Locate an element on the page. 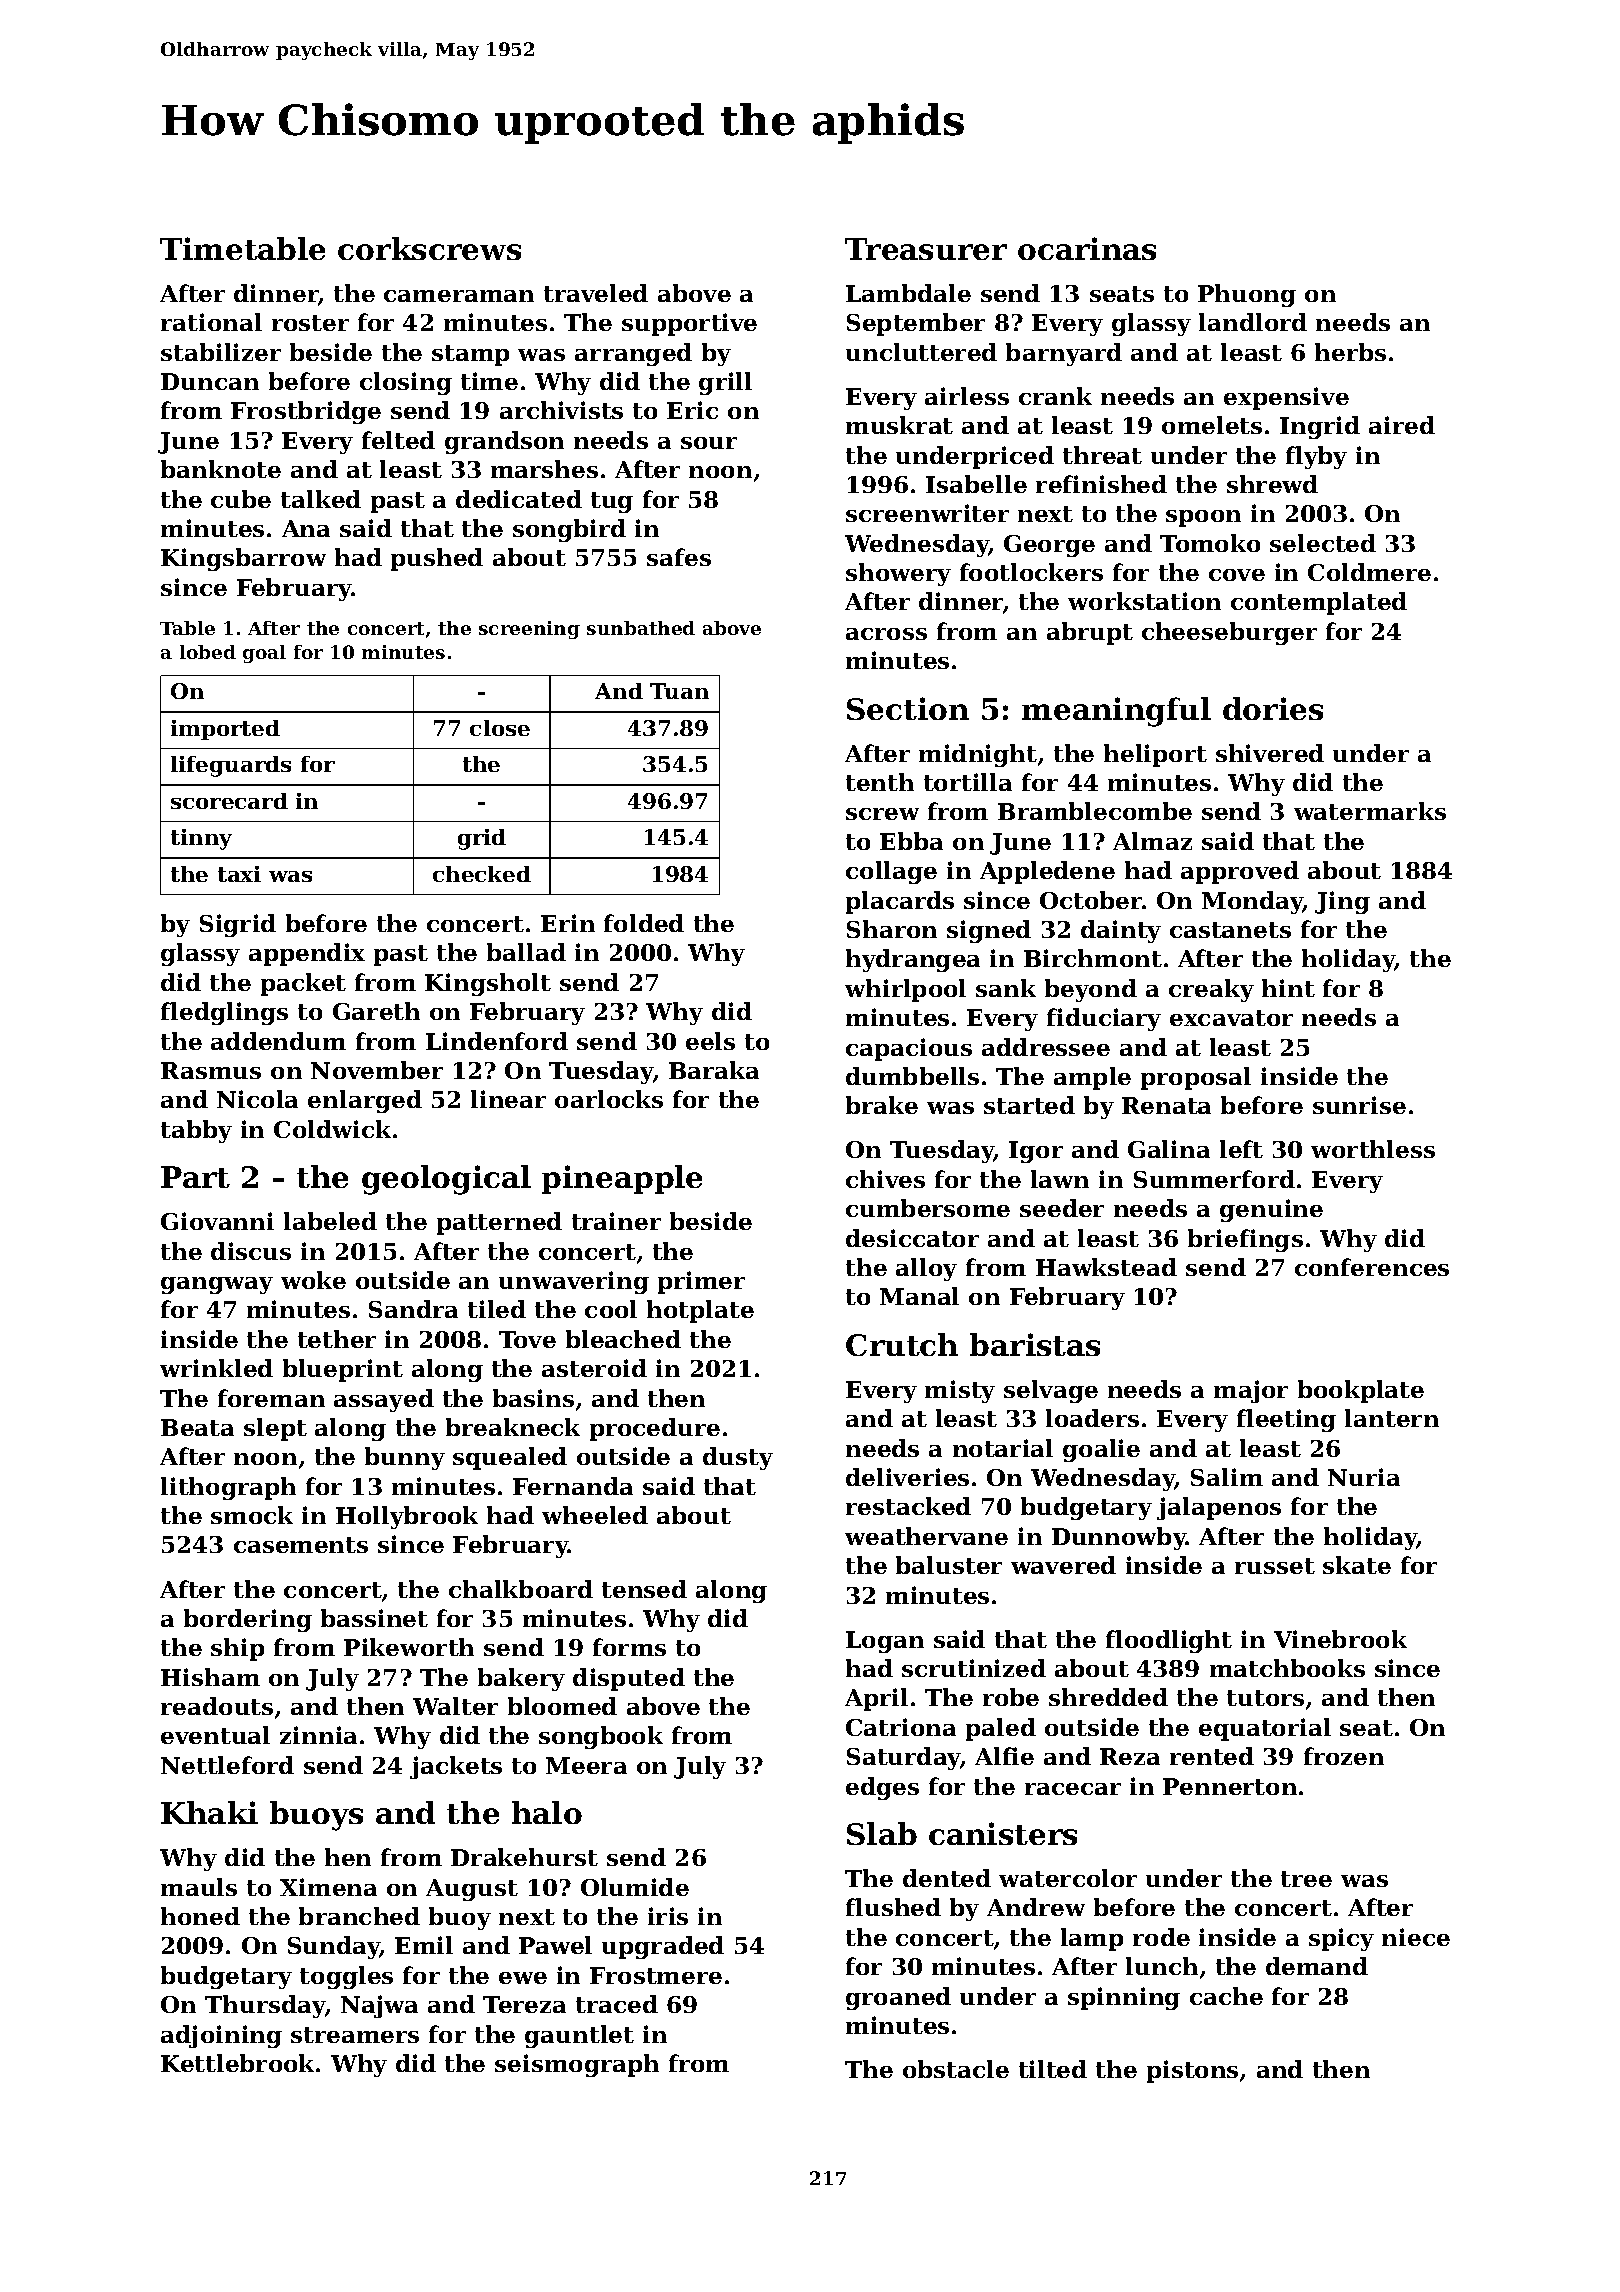  Treasurer is located at coordinates (926, 249).
